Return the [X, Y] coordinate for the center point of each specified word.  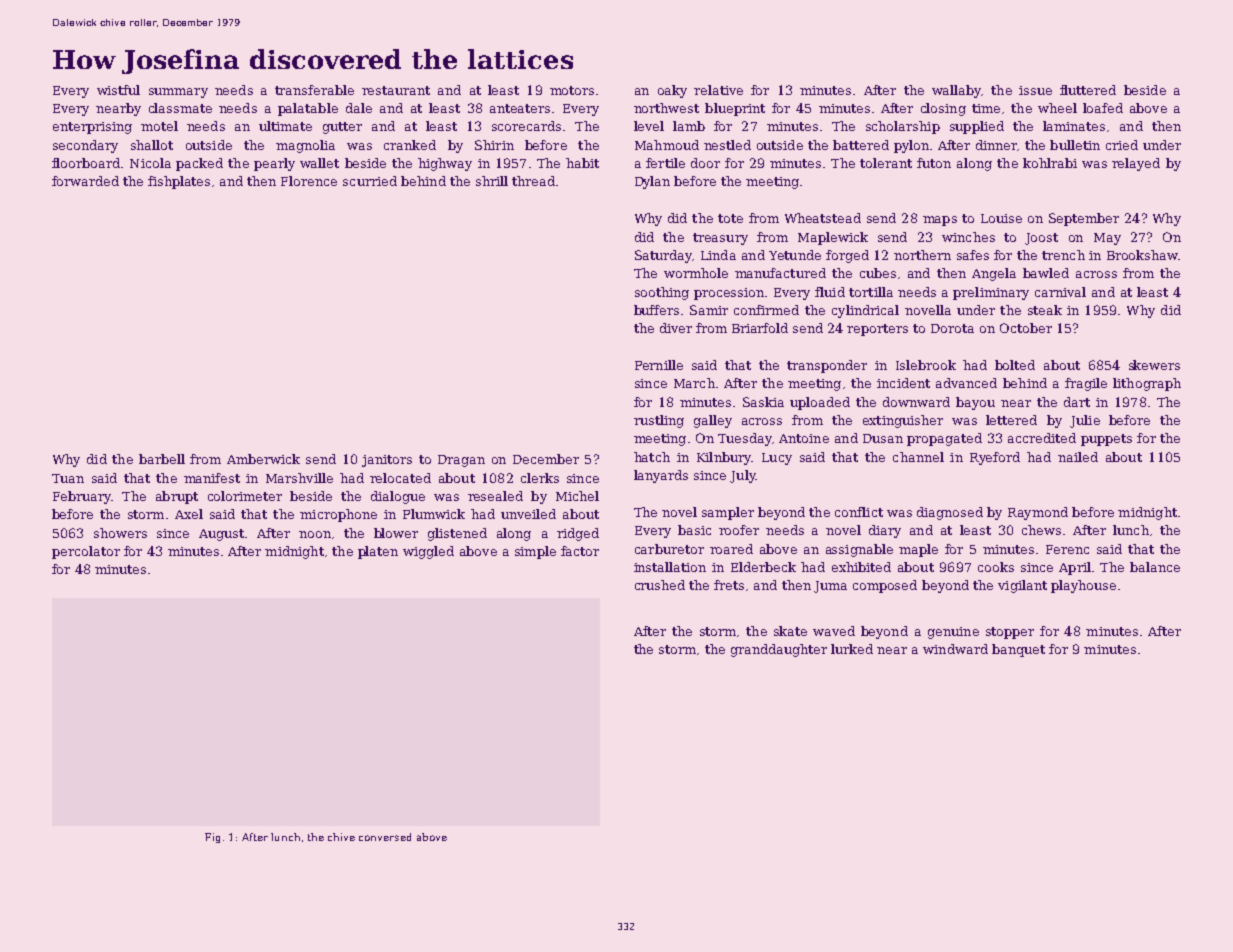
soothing [662, 293]
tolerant [886, 163]
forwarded [85, 181]
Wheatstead [823, 218]
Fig [212, 838]
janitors [387, 461]
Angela [994, 274]
